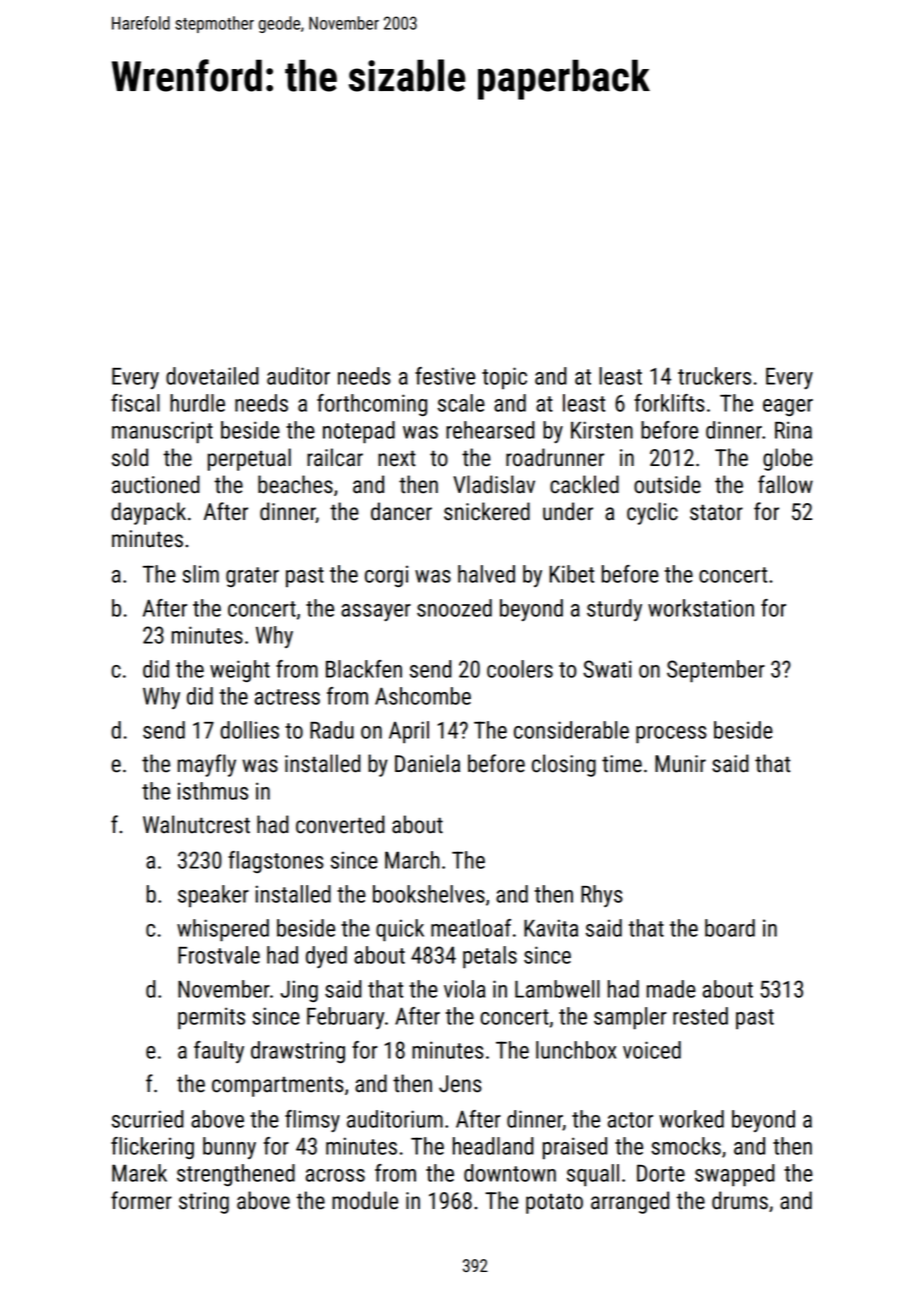  What do you see at coordinates (730, 928) in the screenshot?
I see `board` at bounding box center [730, 928].
